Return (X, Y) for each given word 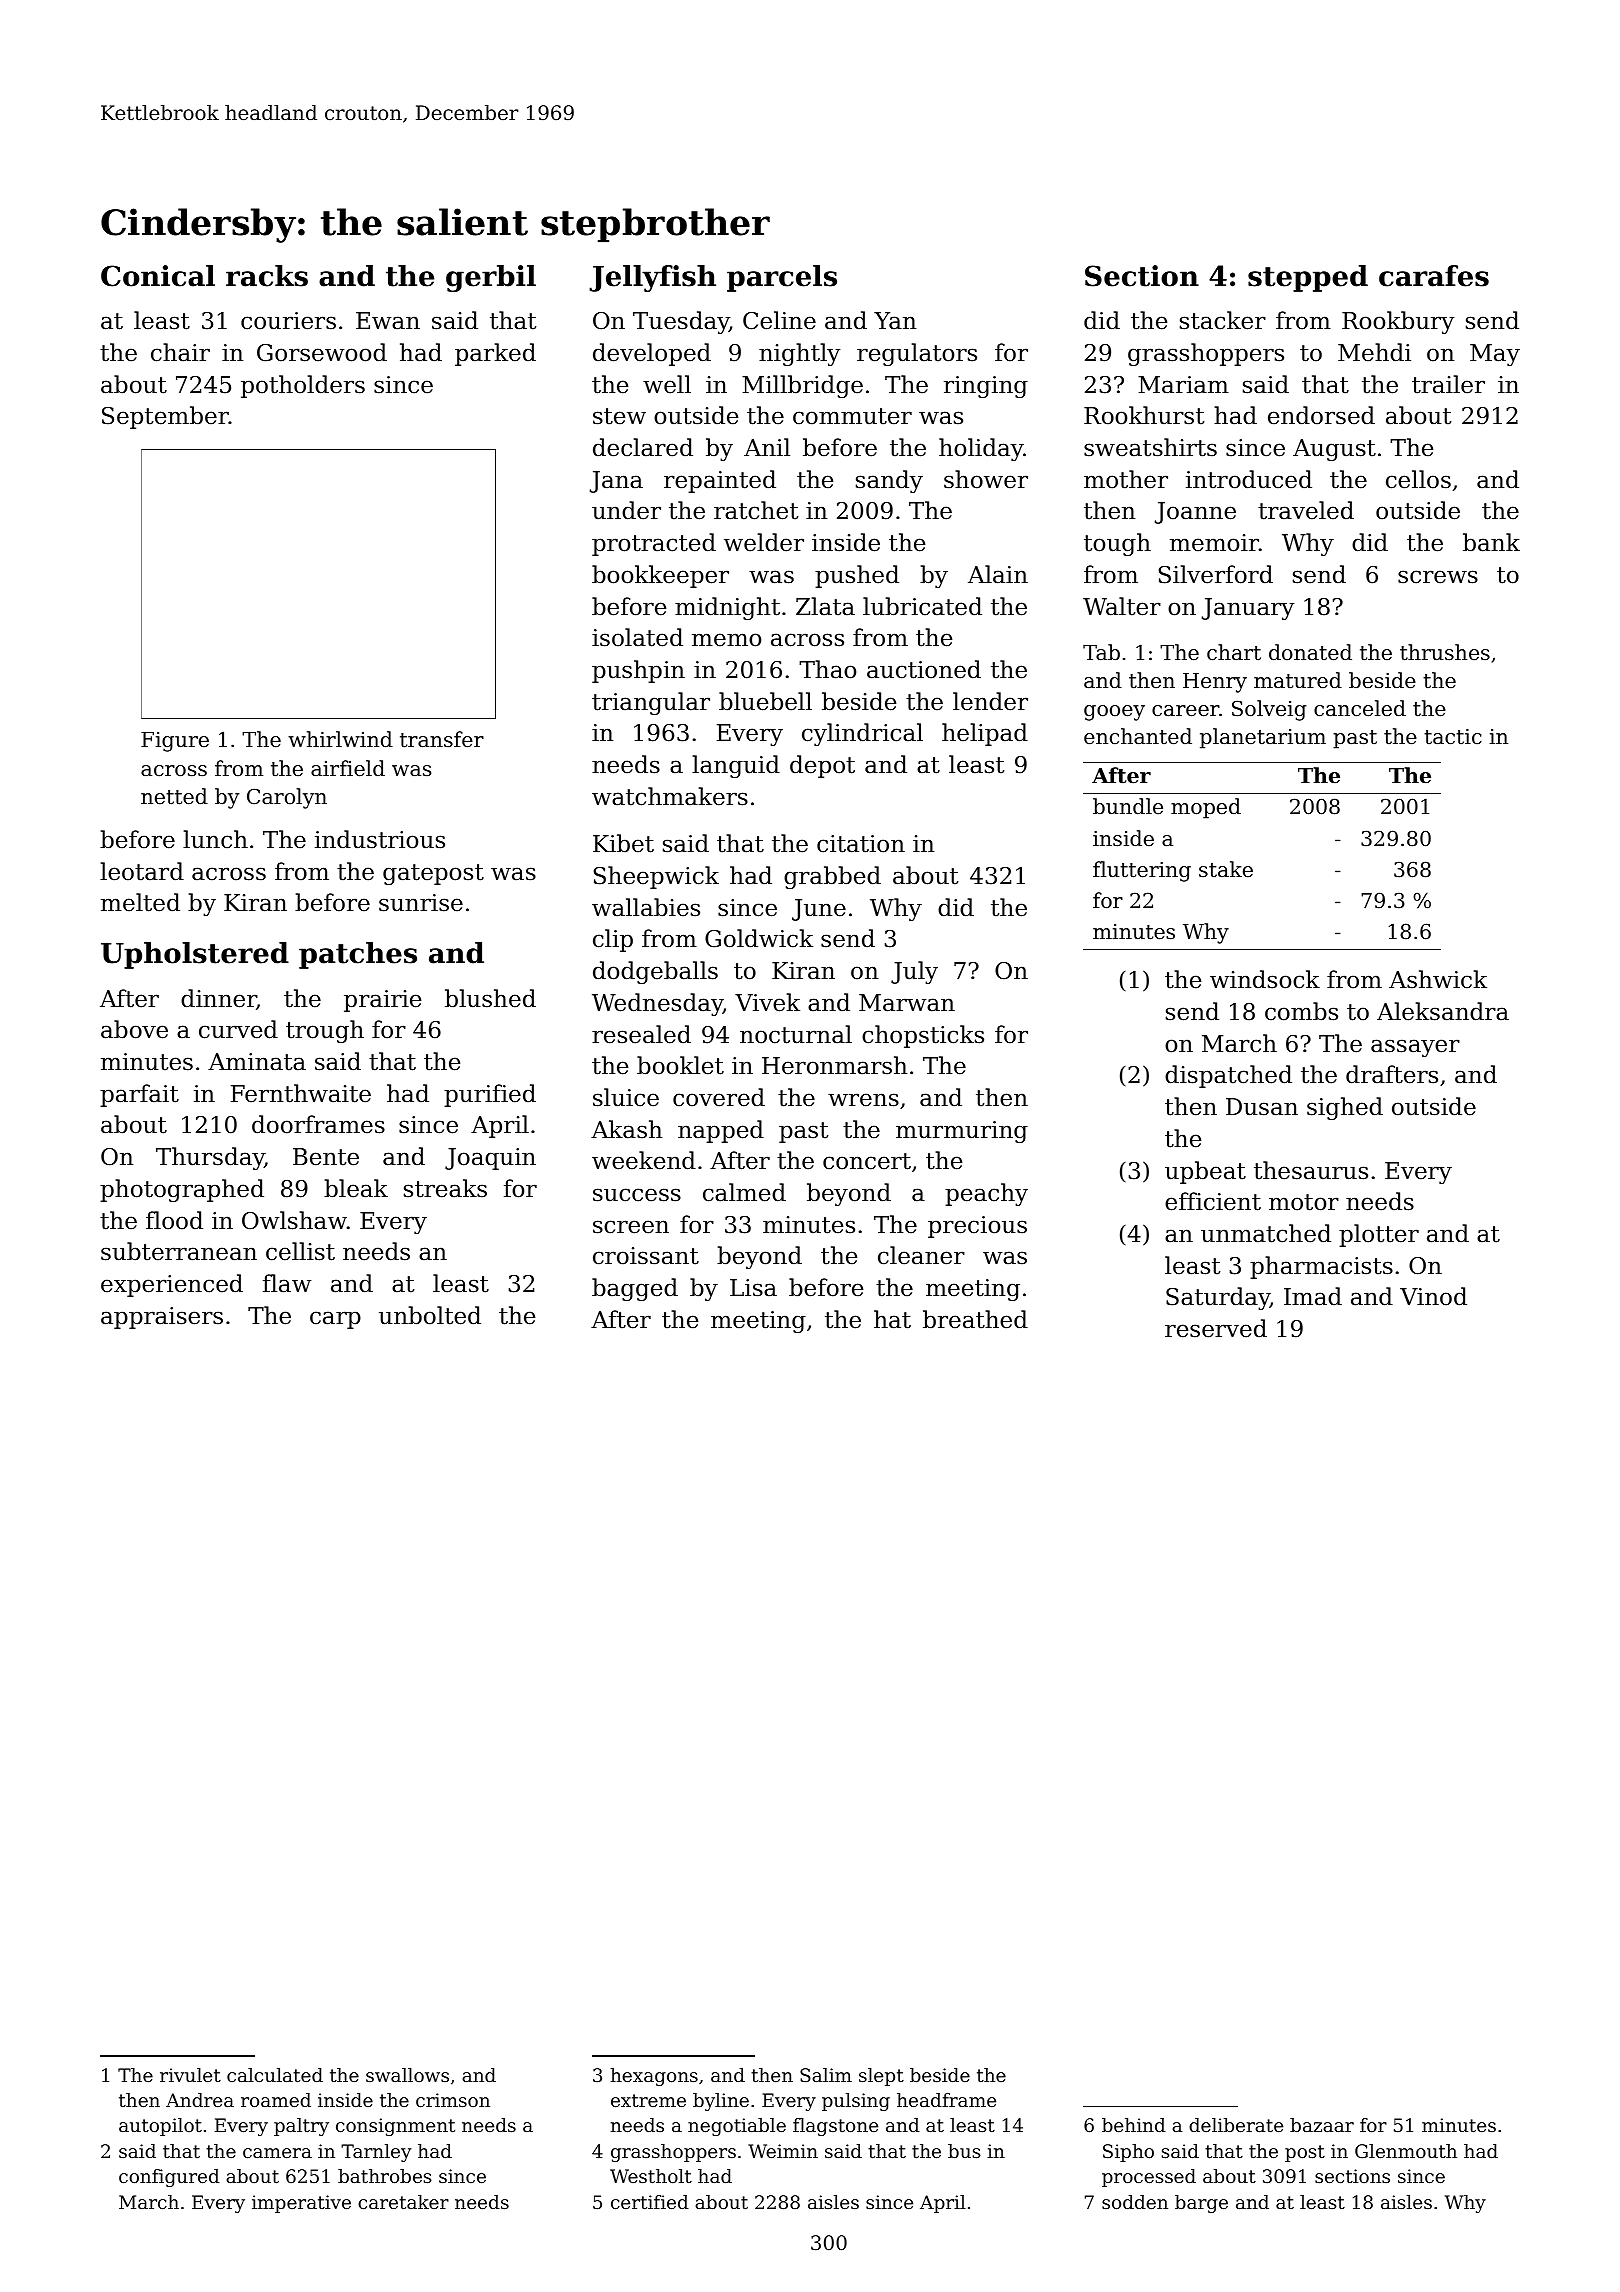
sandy (889, 481)
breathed (975, 1319)
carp (335, 1320)
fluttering (1142, 871)
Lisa (753, 1288)
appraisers (162, 1318)
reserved (1216, 1328)
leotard (142, 871)
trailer (1448, 384)
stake (1226, 869)
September (165, 417)
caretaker (403, 2202)
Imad (1313, 1296)
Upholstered (195, 955)
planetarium (1263, 738)
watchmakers (670, 796)
